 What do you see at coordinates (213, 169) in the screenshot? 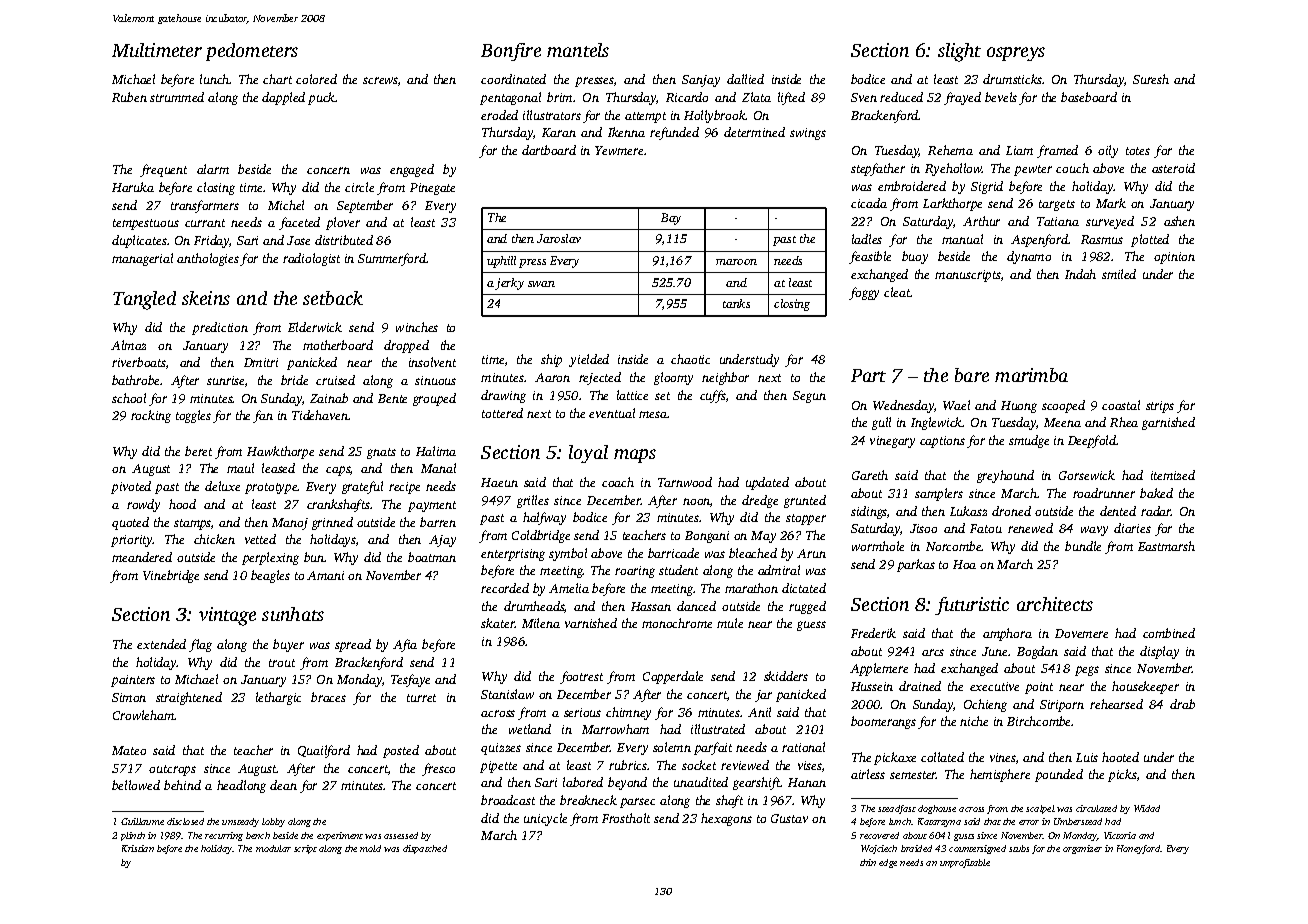
I see `alarm` at bounding box center [213, 169].
